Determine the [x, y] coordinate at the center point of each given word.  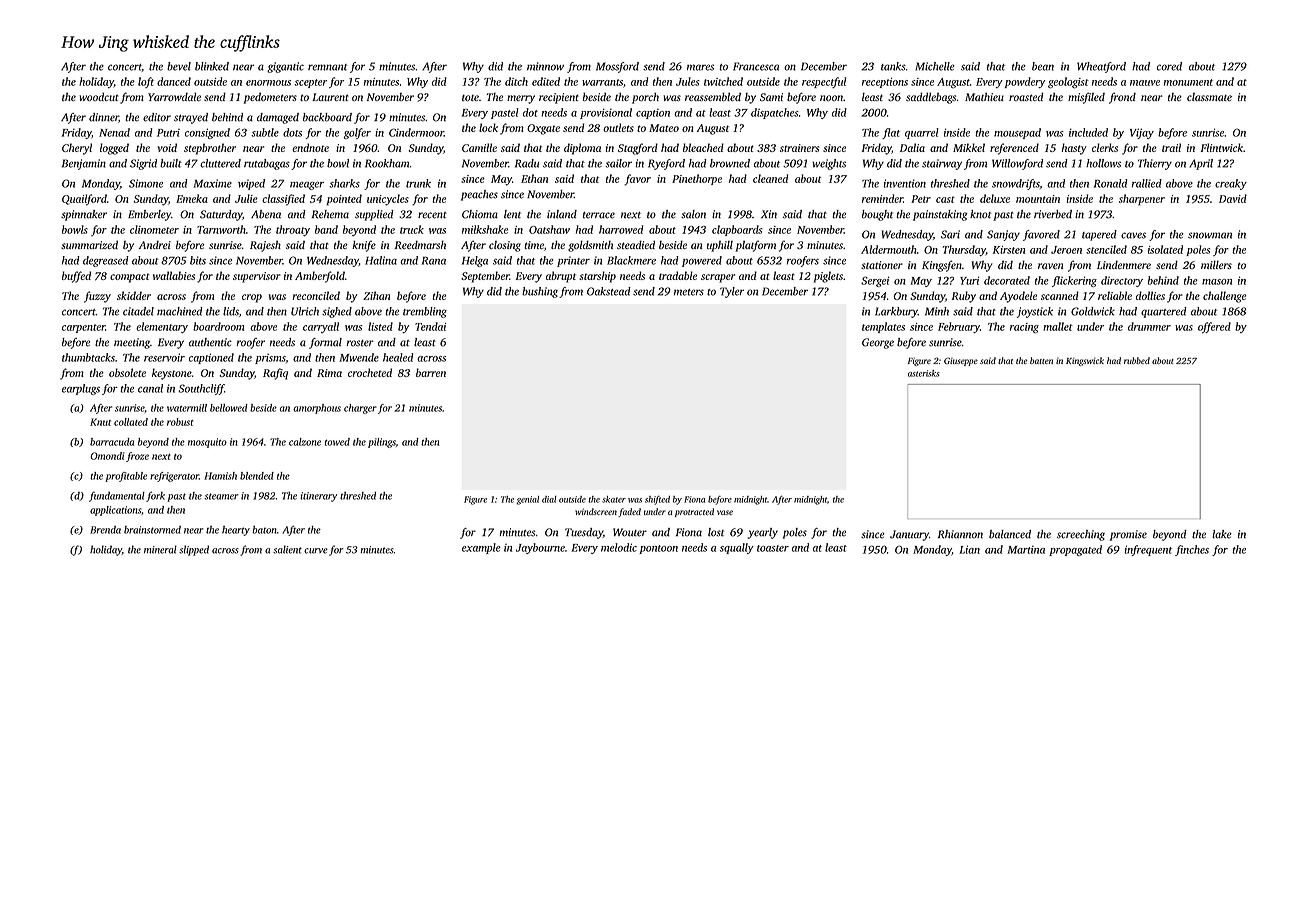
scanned [1060, 295]
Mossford [617, 67]
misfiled [1086, 98]
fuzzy [97, 297]
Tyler [732, 292]
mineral [160, 549]
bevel [179, 66]
